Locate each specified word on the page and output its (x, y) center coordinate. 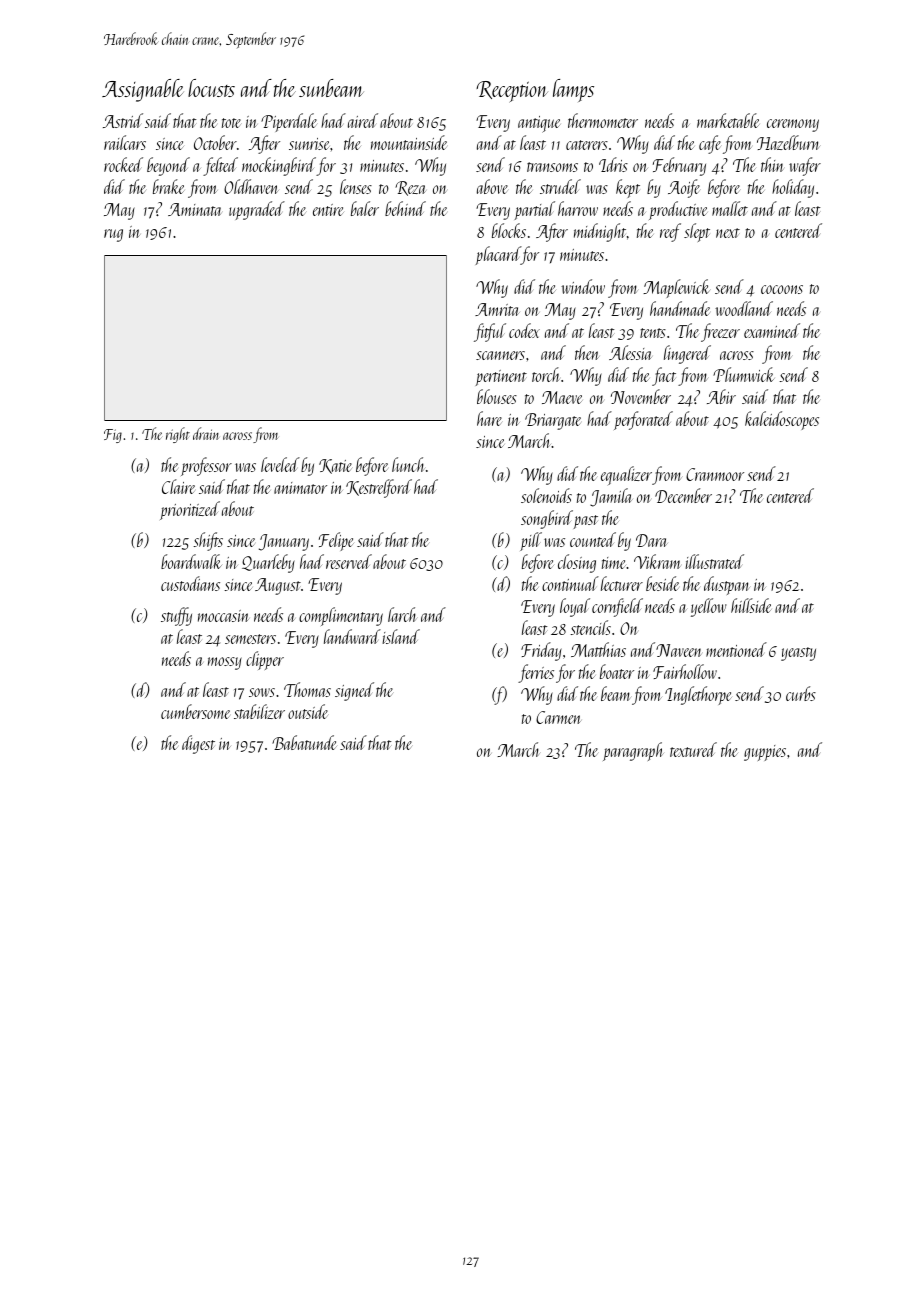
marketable (728, 120)
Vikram (657, 561)
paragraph (633, 751)
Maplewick (676, 288)
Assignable (143, 90)
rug (113, 235)
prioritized (190, 510)
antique (539, 124)
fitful (490, 332)
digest (198, 744)
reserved (349, 561)
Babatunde (304, 742)
